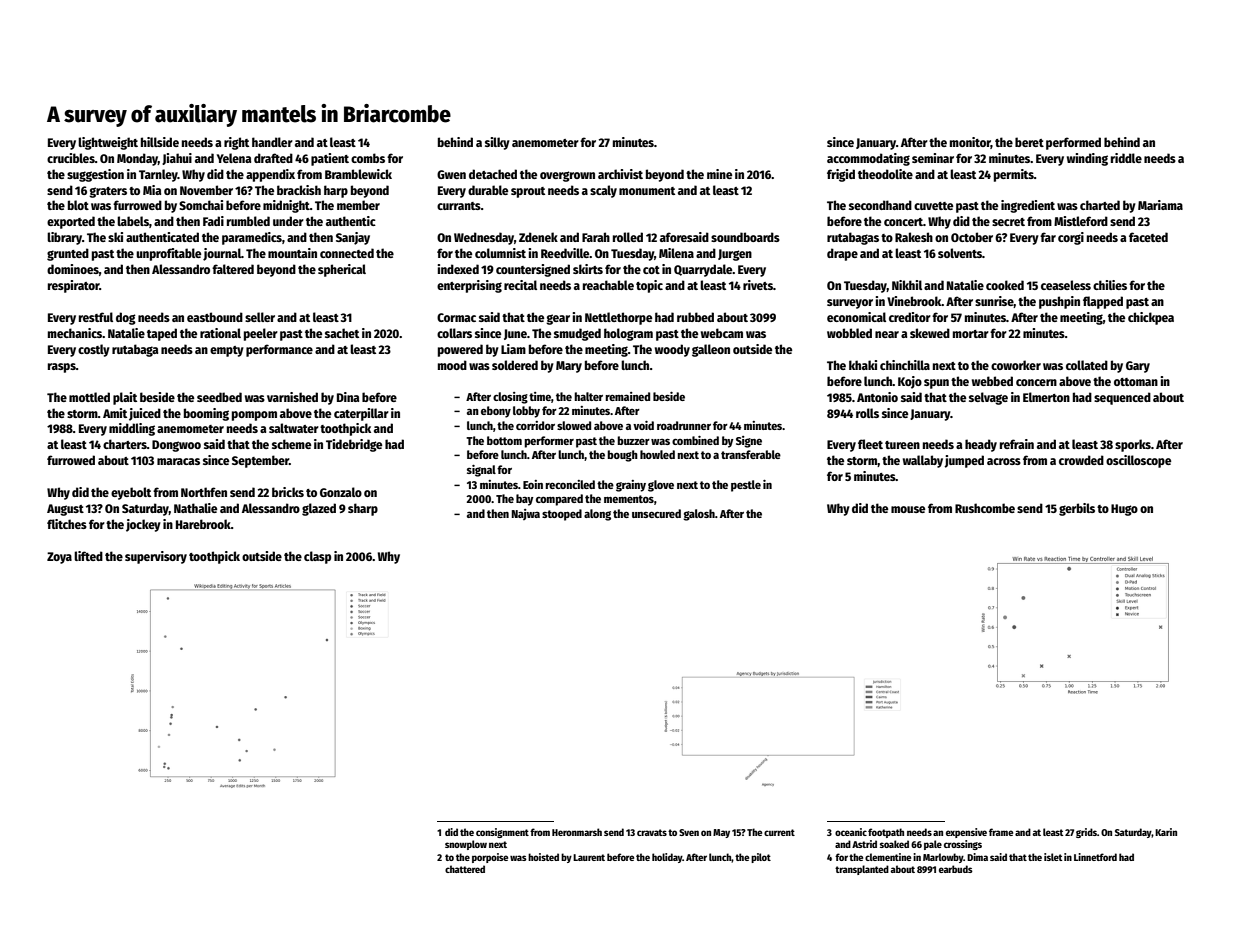  What do you see at coordinates (908, 509) in the screenshot?
I see `mouse` at bounding box center [908, 509].
